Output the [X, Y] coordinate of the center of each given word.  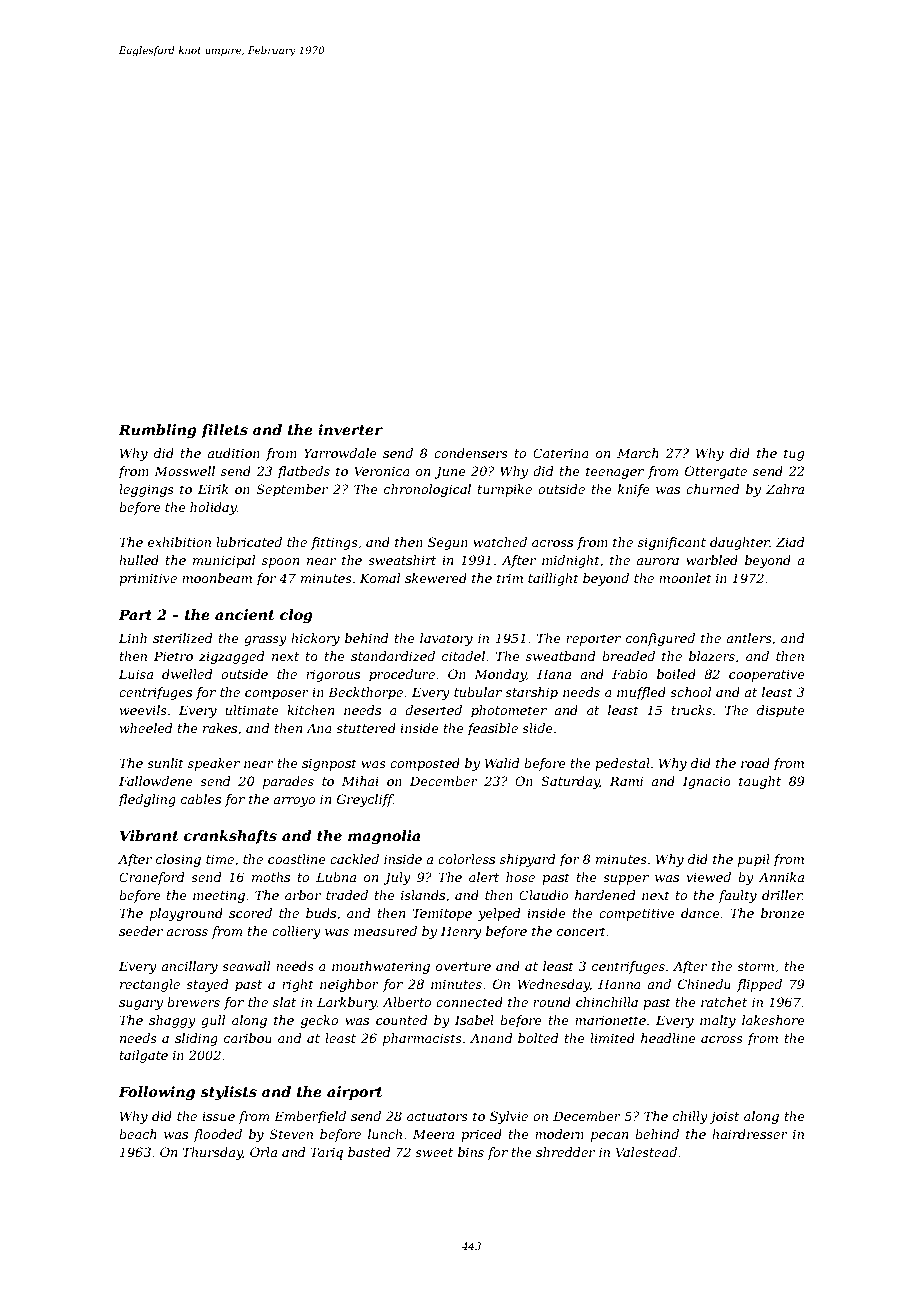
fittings [334, 543]
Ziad [790, 542]
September [292, 490]
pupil [754, 860]
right [298, 985]
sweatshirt [402, 560]
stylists [228, 1093]
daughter [740, 543]
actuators [437, 1116]
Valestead [646, 1152]
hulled [139, 560]
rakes [220, 728]
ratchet [724, 1002]
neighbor [349, 985]
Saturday [570, 782]
